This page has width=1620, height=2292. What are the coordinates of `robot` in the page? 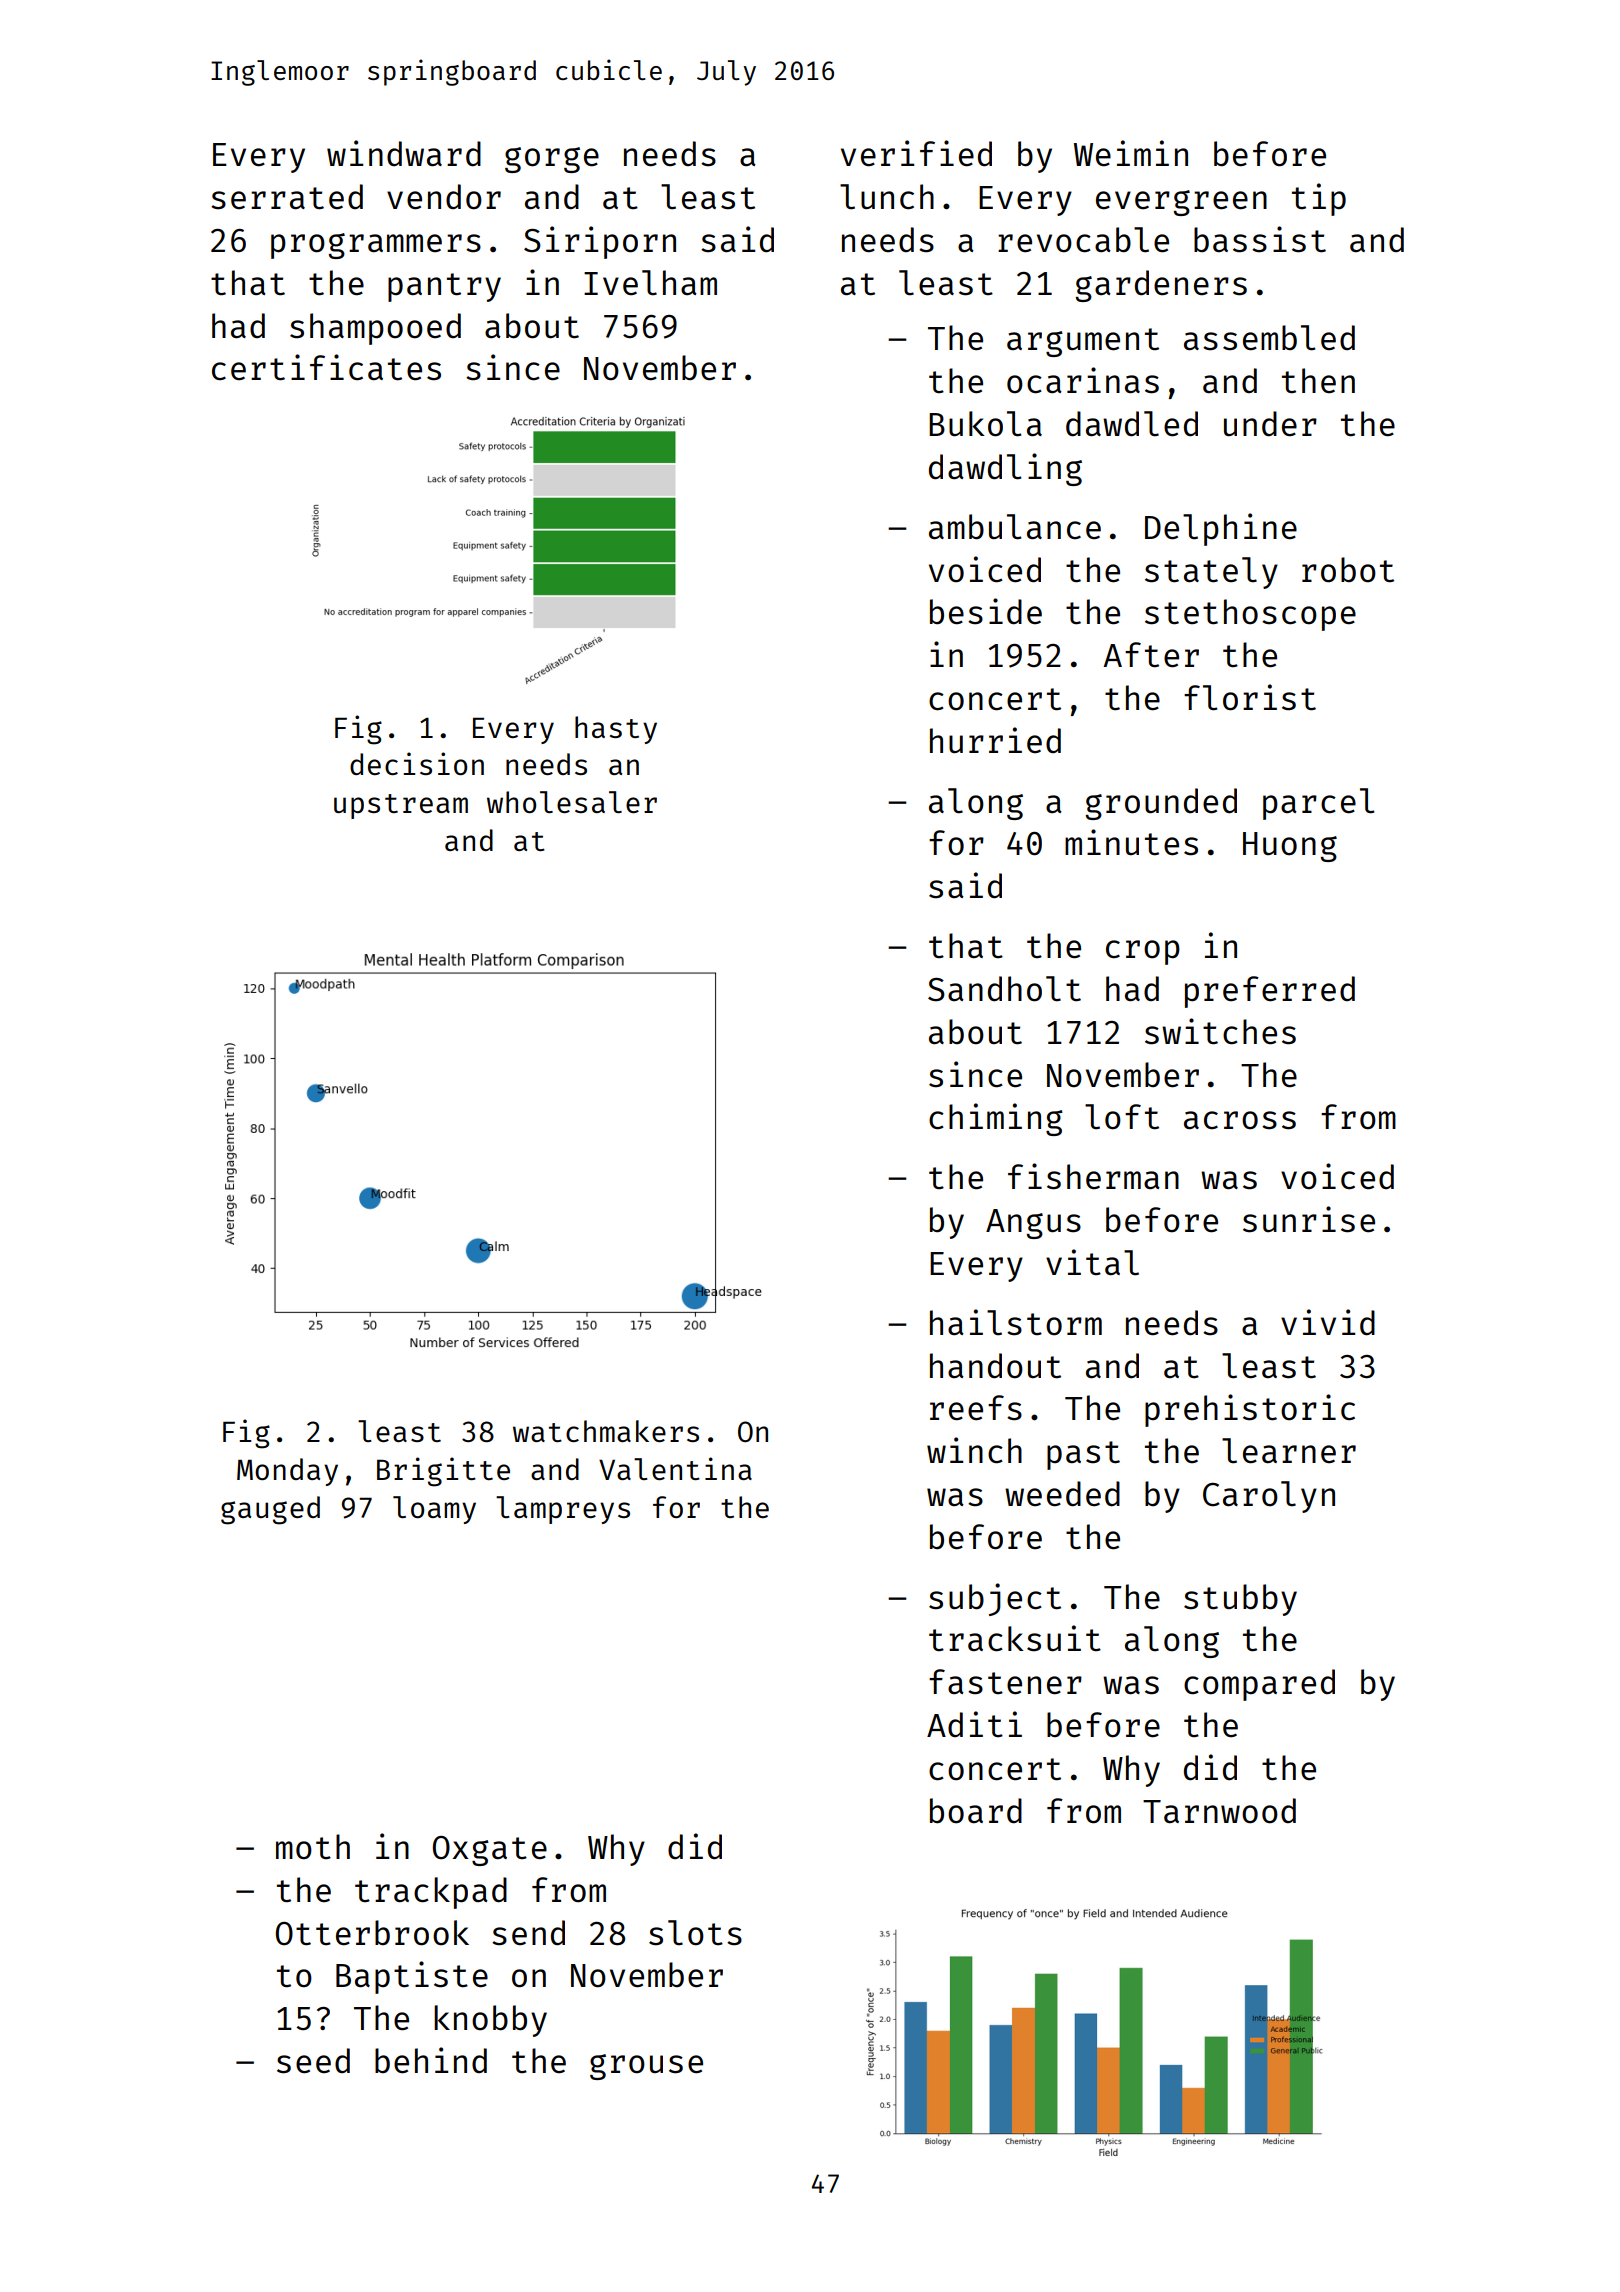 It's located at (1348, 570).
